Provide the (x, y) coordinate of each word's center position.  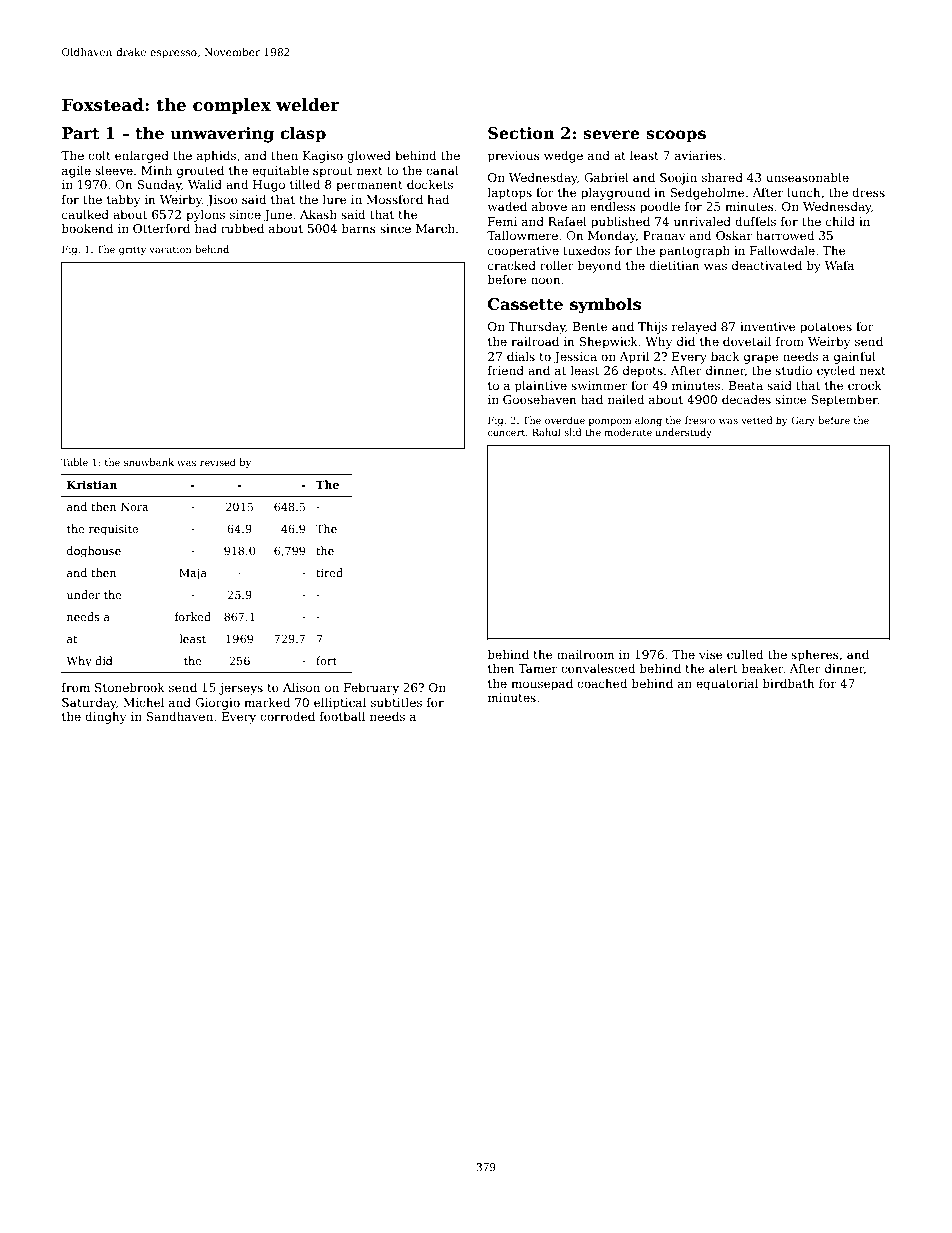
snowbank (149, 462)
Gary (803, 421)
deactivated (767, 265)
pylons (205, 215)
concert (506, 432)
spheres (815, 655)
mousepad (542, 685)
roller (557, 265)
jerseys (241, 689)
